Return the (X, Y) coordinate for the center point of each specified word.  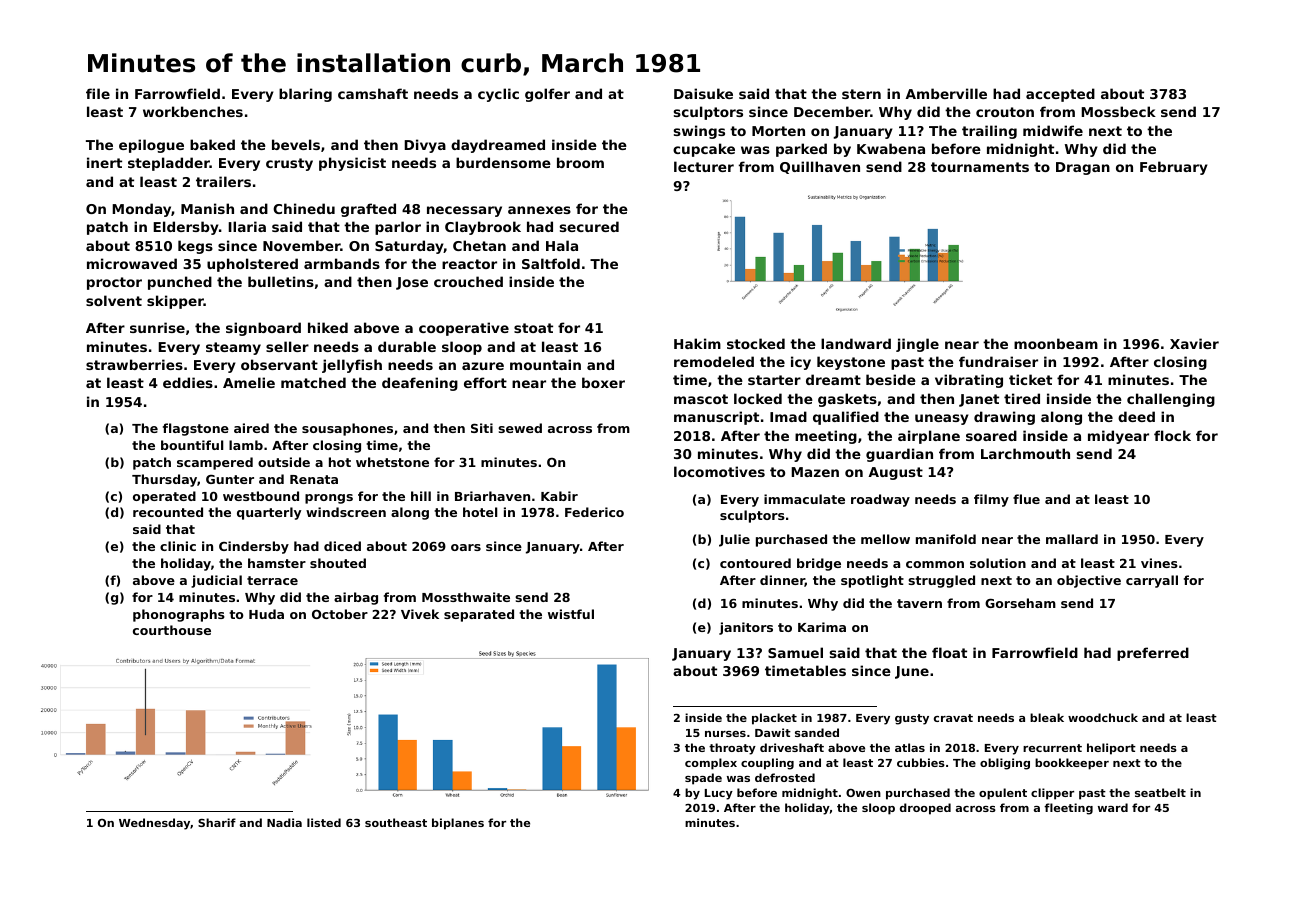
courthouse (172, 630)
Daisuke (703, 93)
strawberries (134, 364)
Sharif (217, 822)
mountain (545, 364)
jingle (917, 345)
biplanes (458, 824)
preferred (1153, 654)
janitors (746, 628)
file (98, 93)
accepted (1060, 95)
